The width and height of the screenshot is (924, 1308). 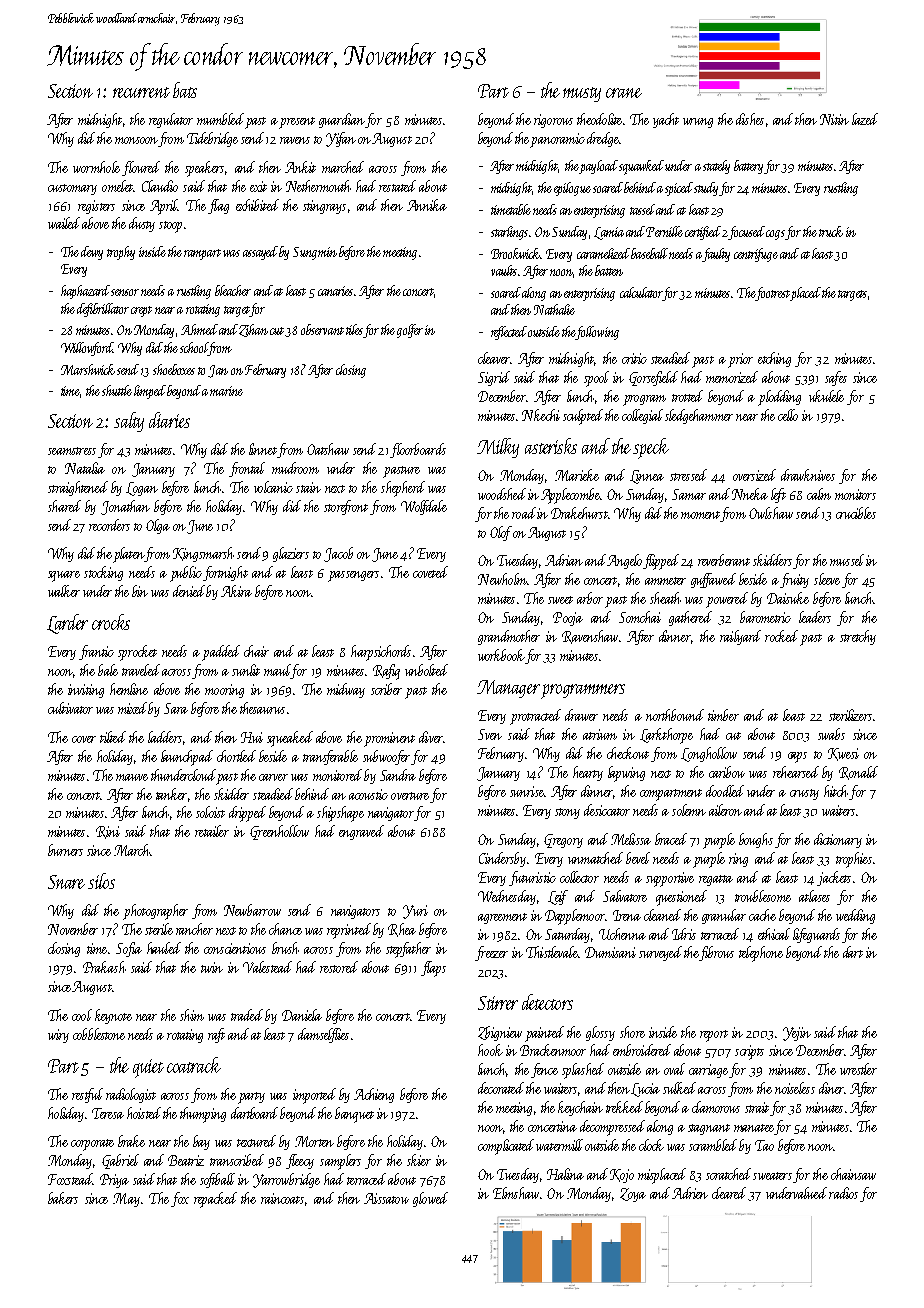 I want to click on following, so click(x=597, y=333).
